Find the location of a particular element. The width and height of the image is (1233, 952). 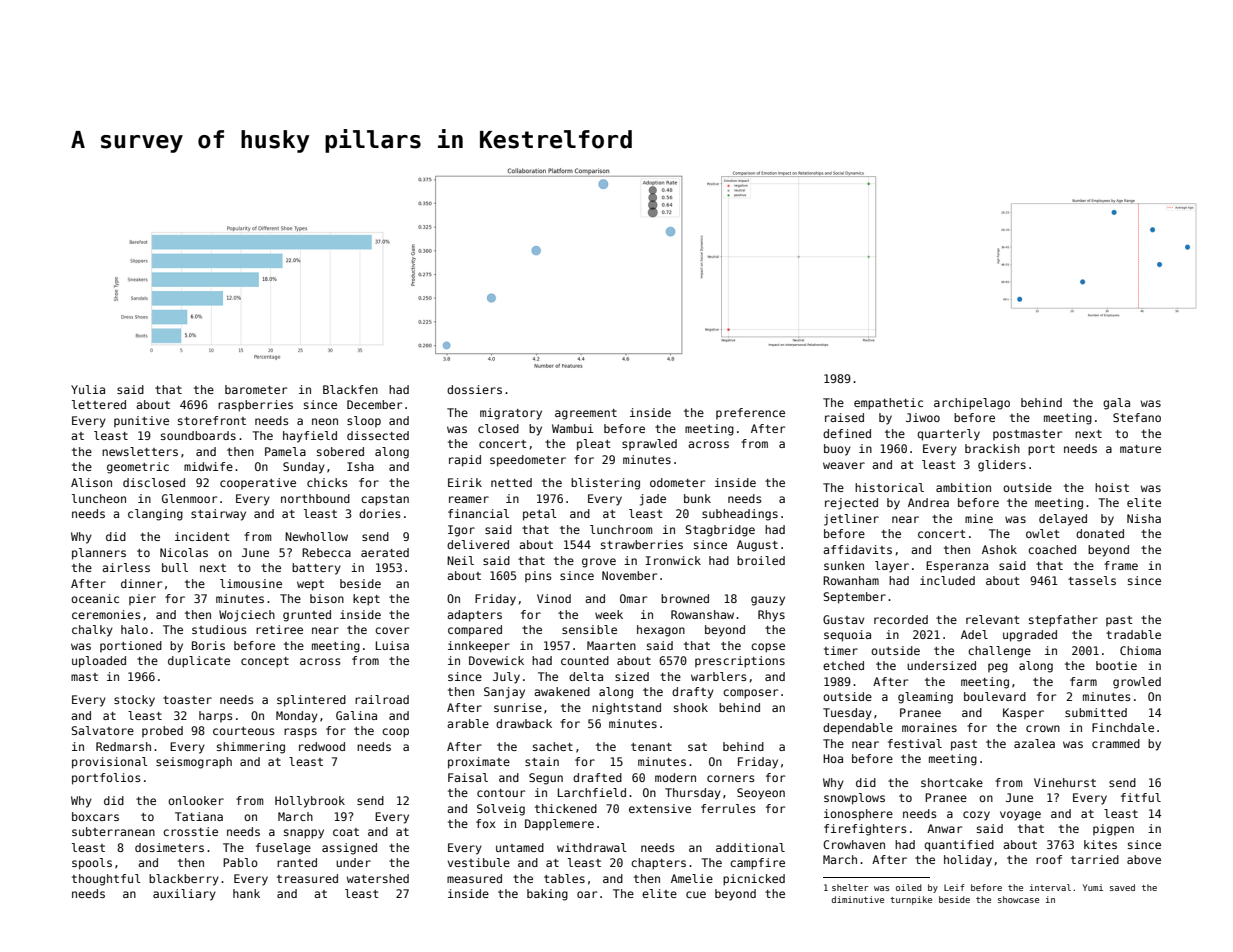

dissected is located at coordinates (378, 435).
